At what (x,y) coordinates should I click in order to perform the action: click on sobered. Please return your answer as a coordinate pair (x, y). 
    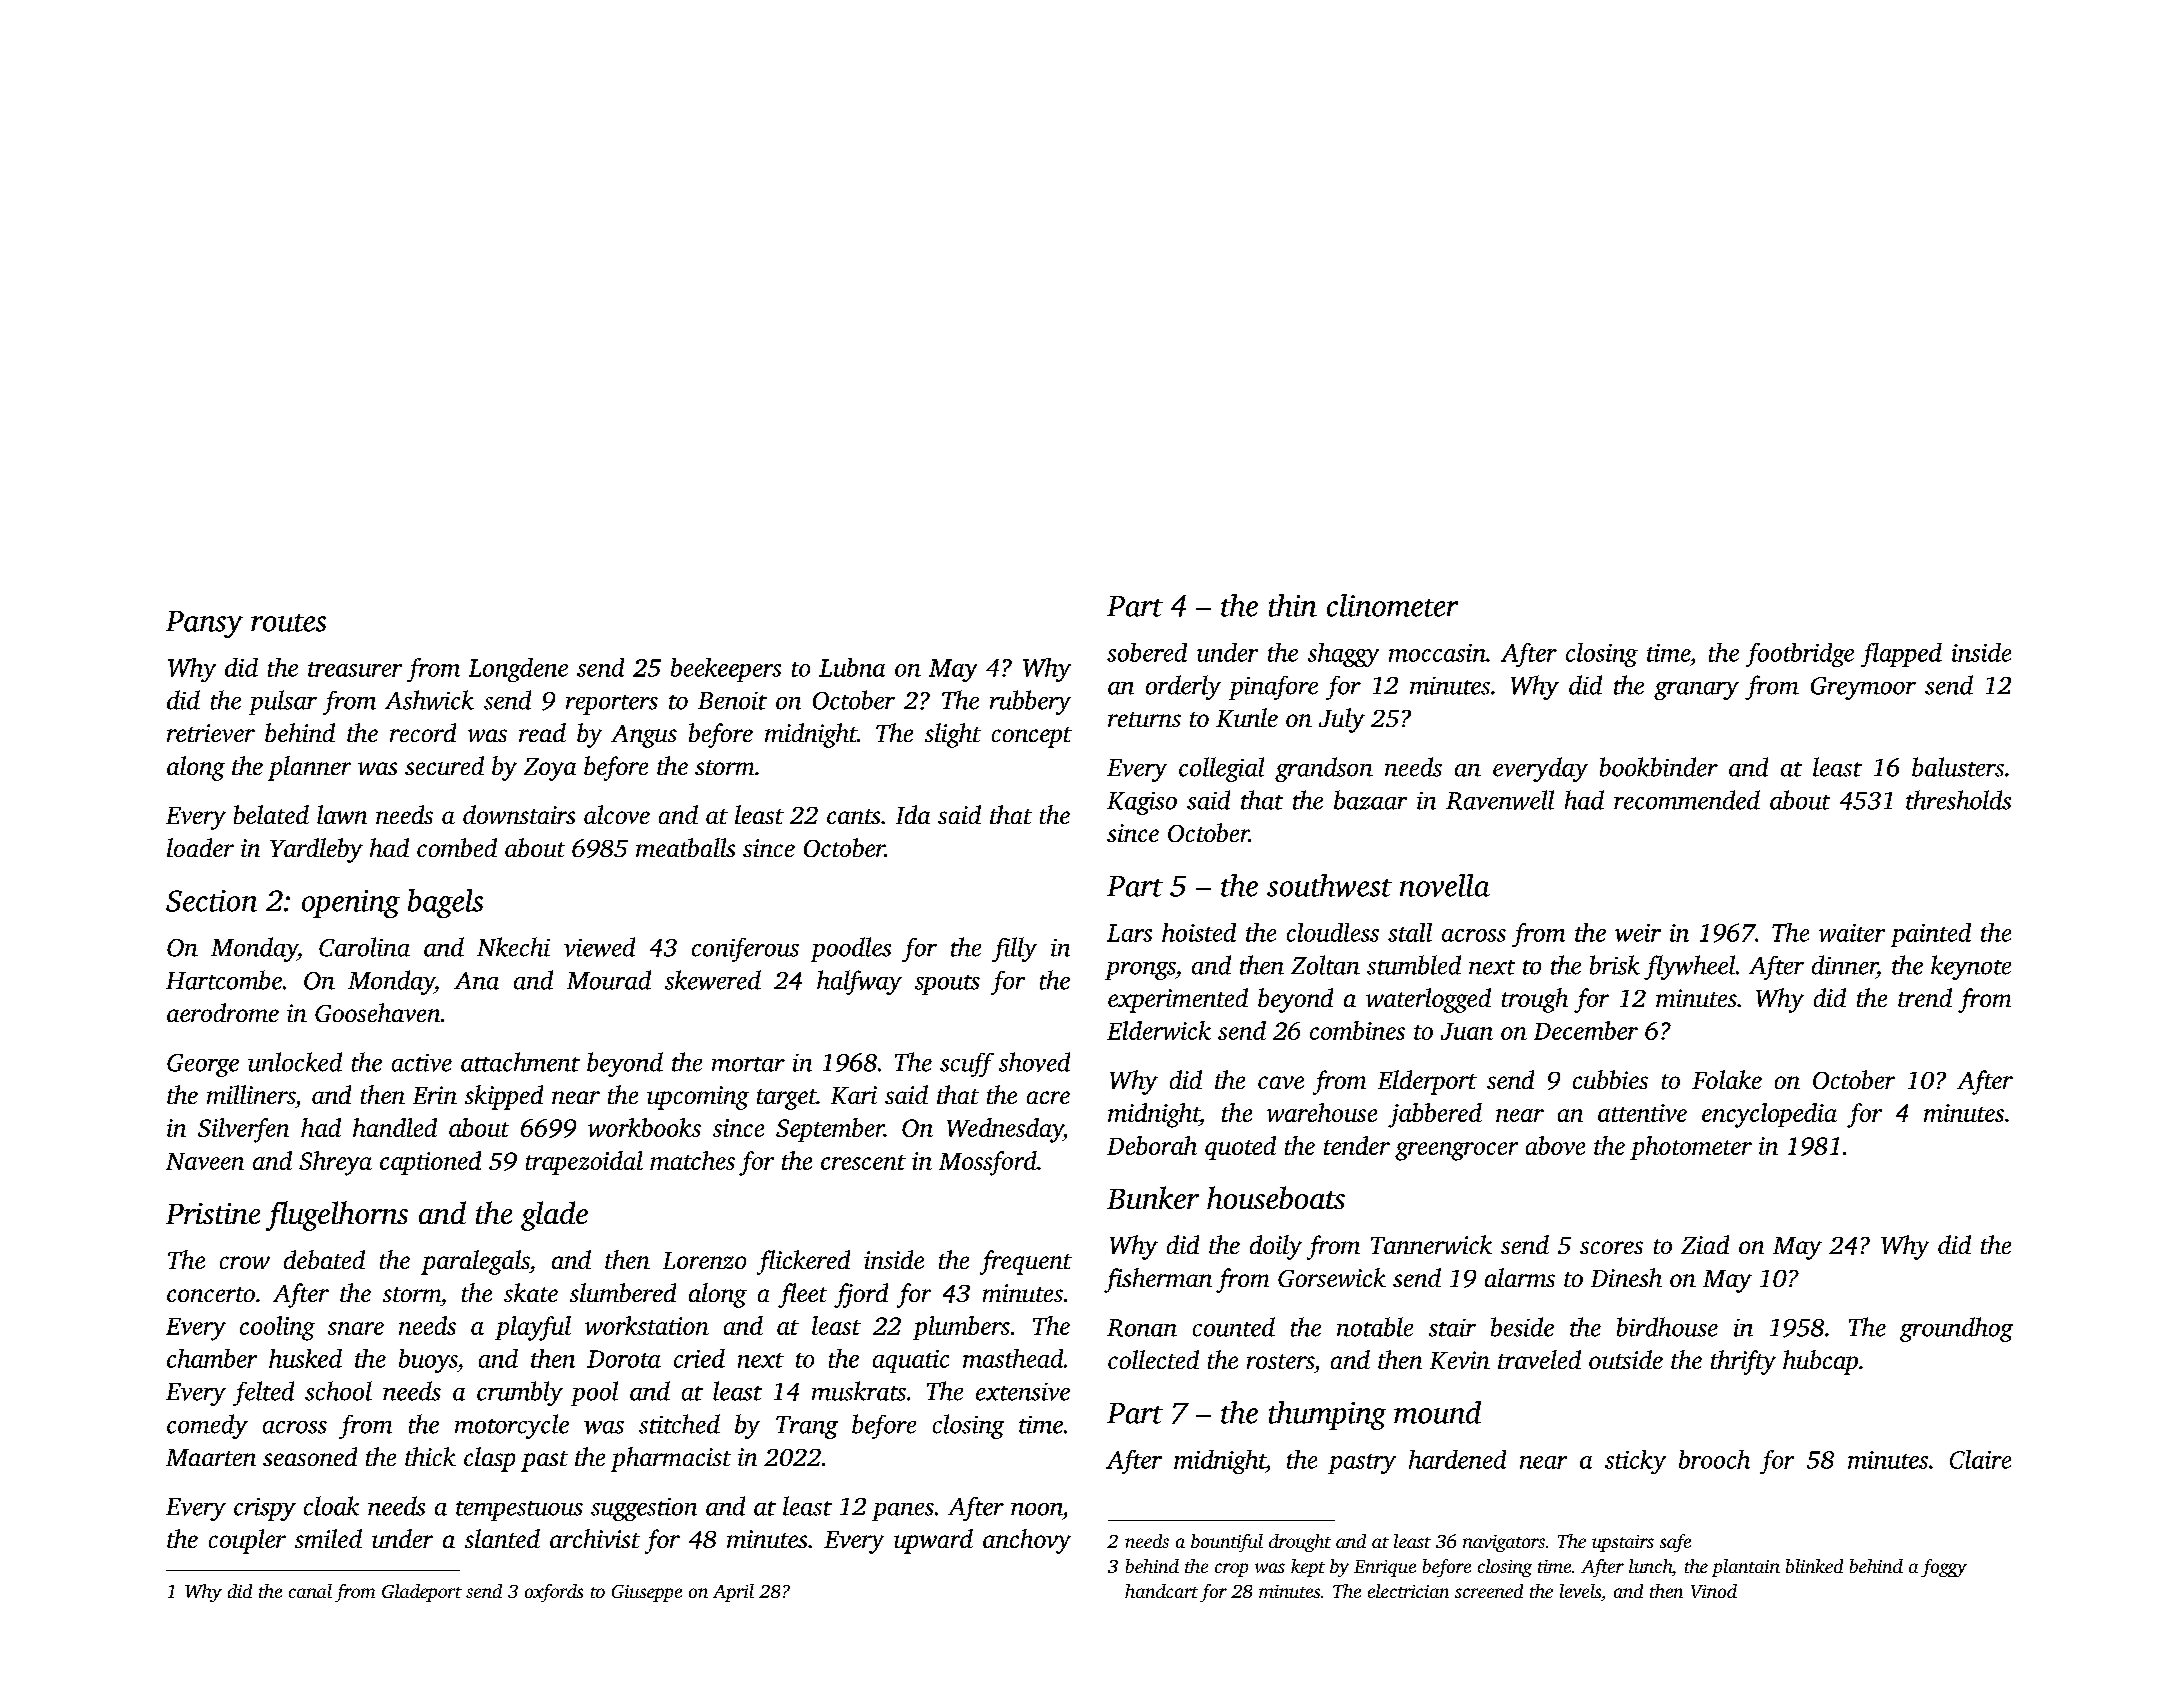
    Looking at the image, I should click on (1147, 652).
